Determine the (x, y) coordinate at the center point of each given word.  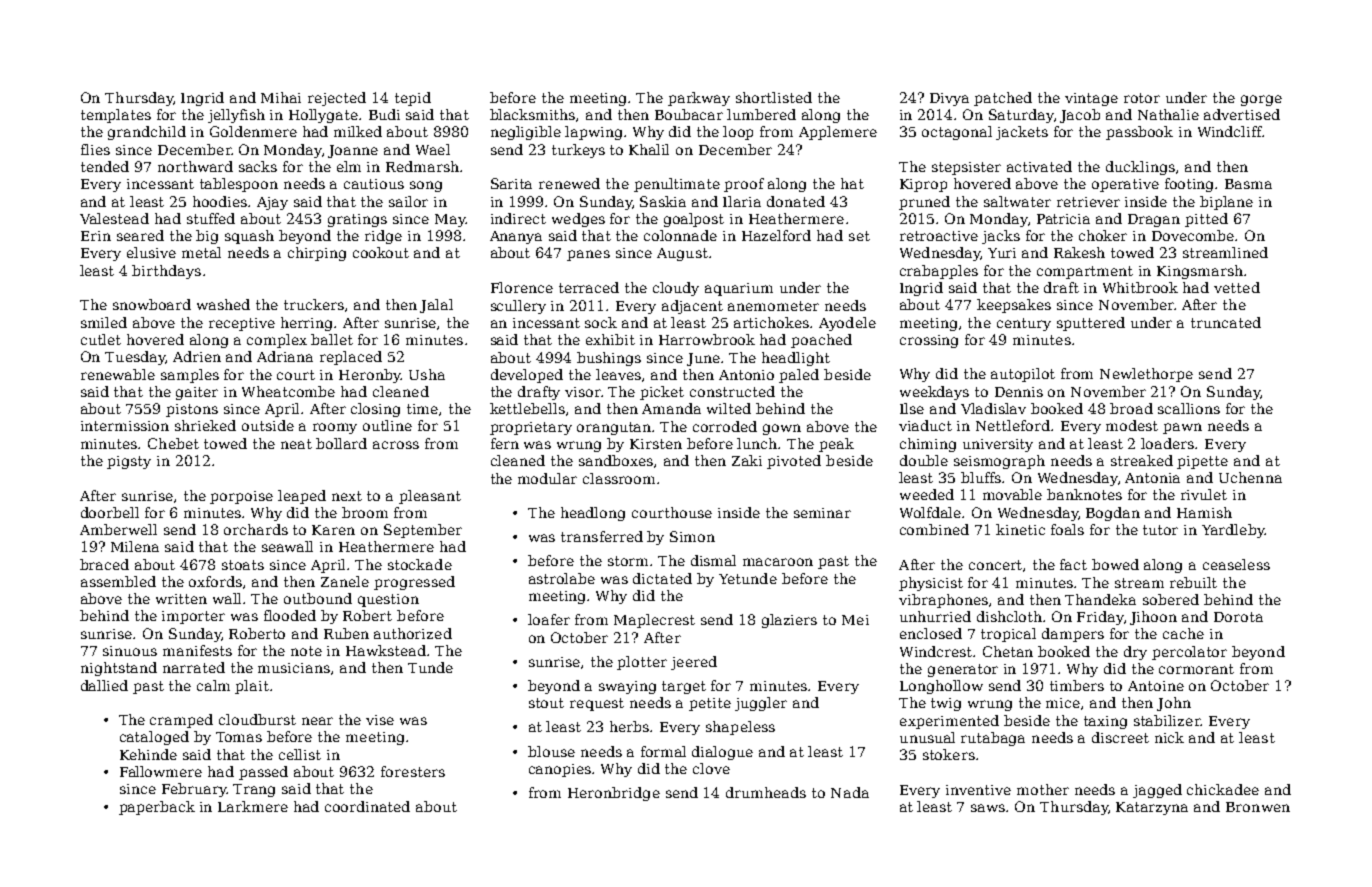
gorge (1261, 100)
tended (105, 166)
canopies (560, 770)
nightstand (119, 669)
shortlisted (774, 97)
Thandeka (1100, 599)
